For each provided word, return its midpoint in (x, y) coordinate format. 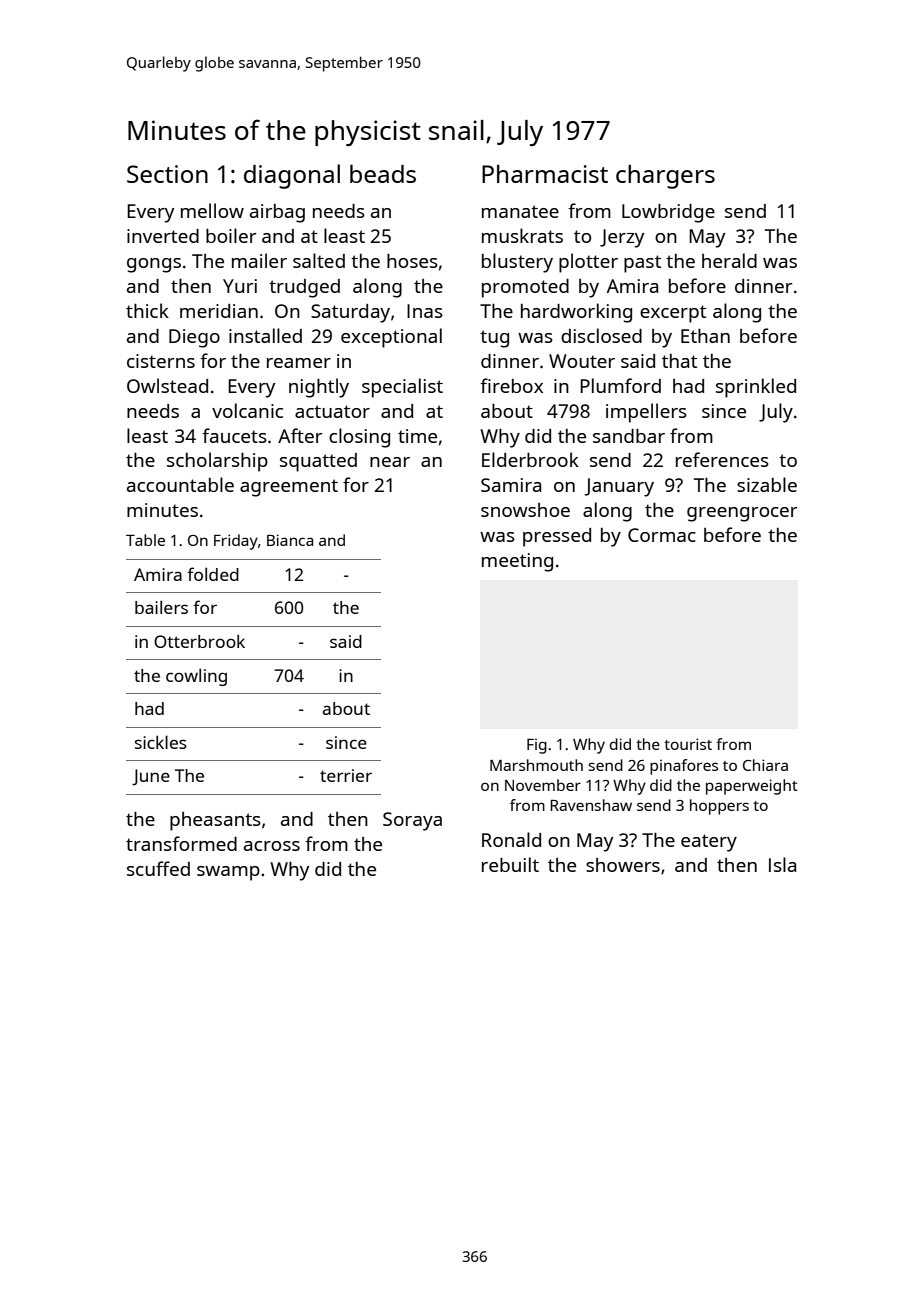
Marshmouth (536, 765)
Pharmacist (545, 174)
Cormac (662, 535)
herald (729, 260)
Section (167, 174)
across (272, 846)
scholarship (217, 462)
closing (359, 438)
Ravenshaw (591, 805)
